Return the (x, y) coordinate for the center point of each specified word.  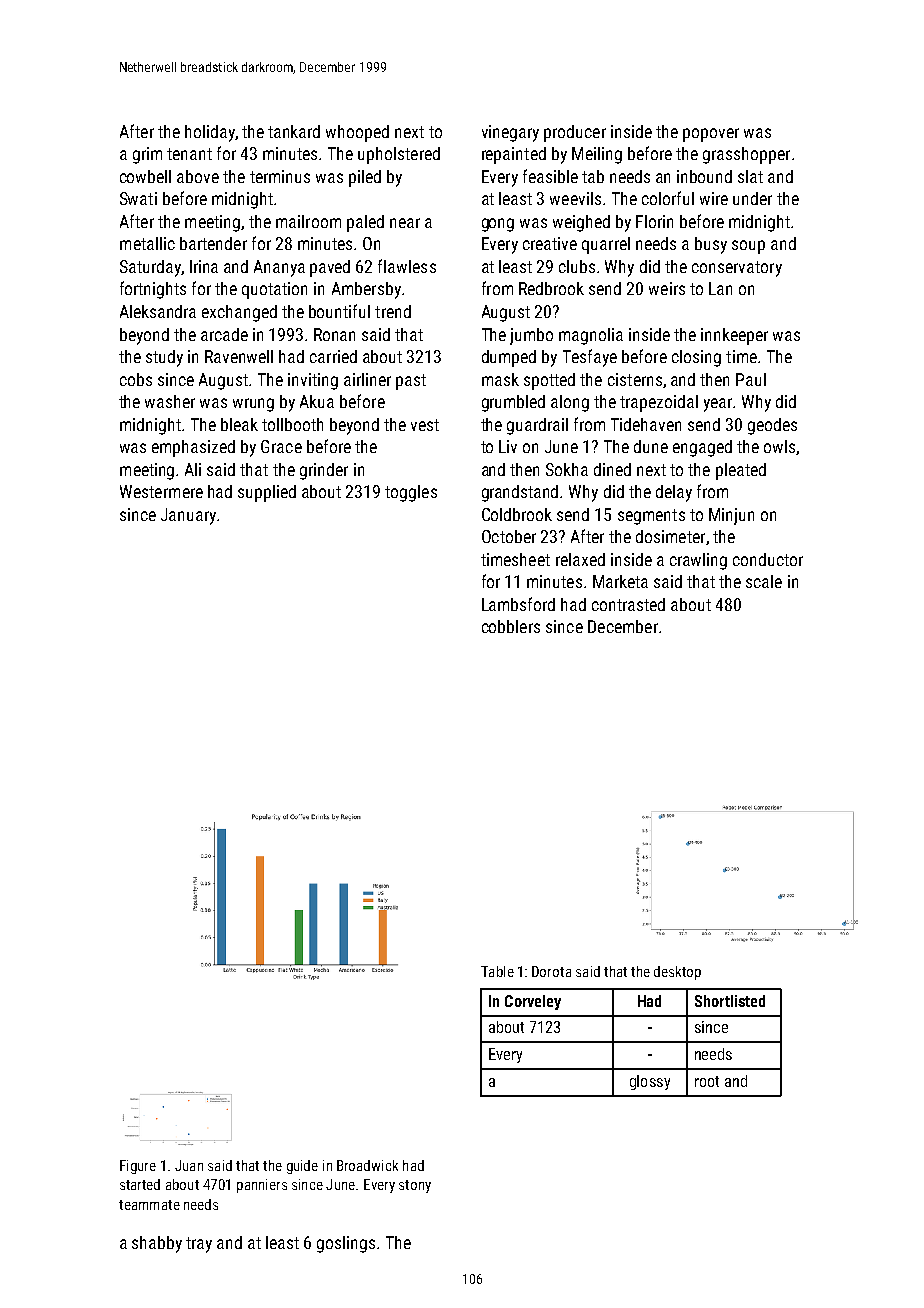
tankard (294, 131)
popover (711, 135)
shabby (157, 1244)
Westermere (161, 491)
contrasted (628, 604)
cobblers (511, 626)
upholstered (399, 155)
